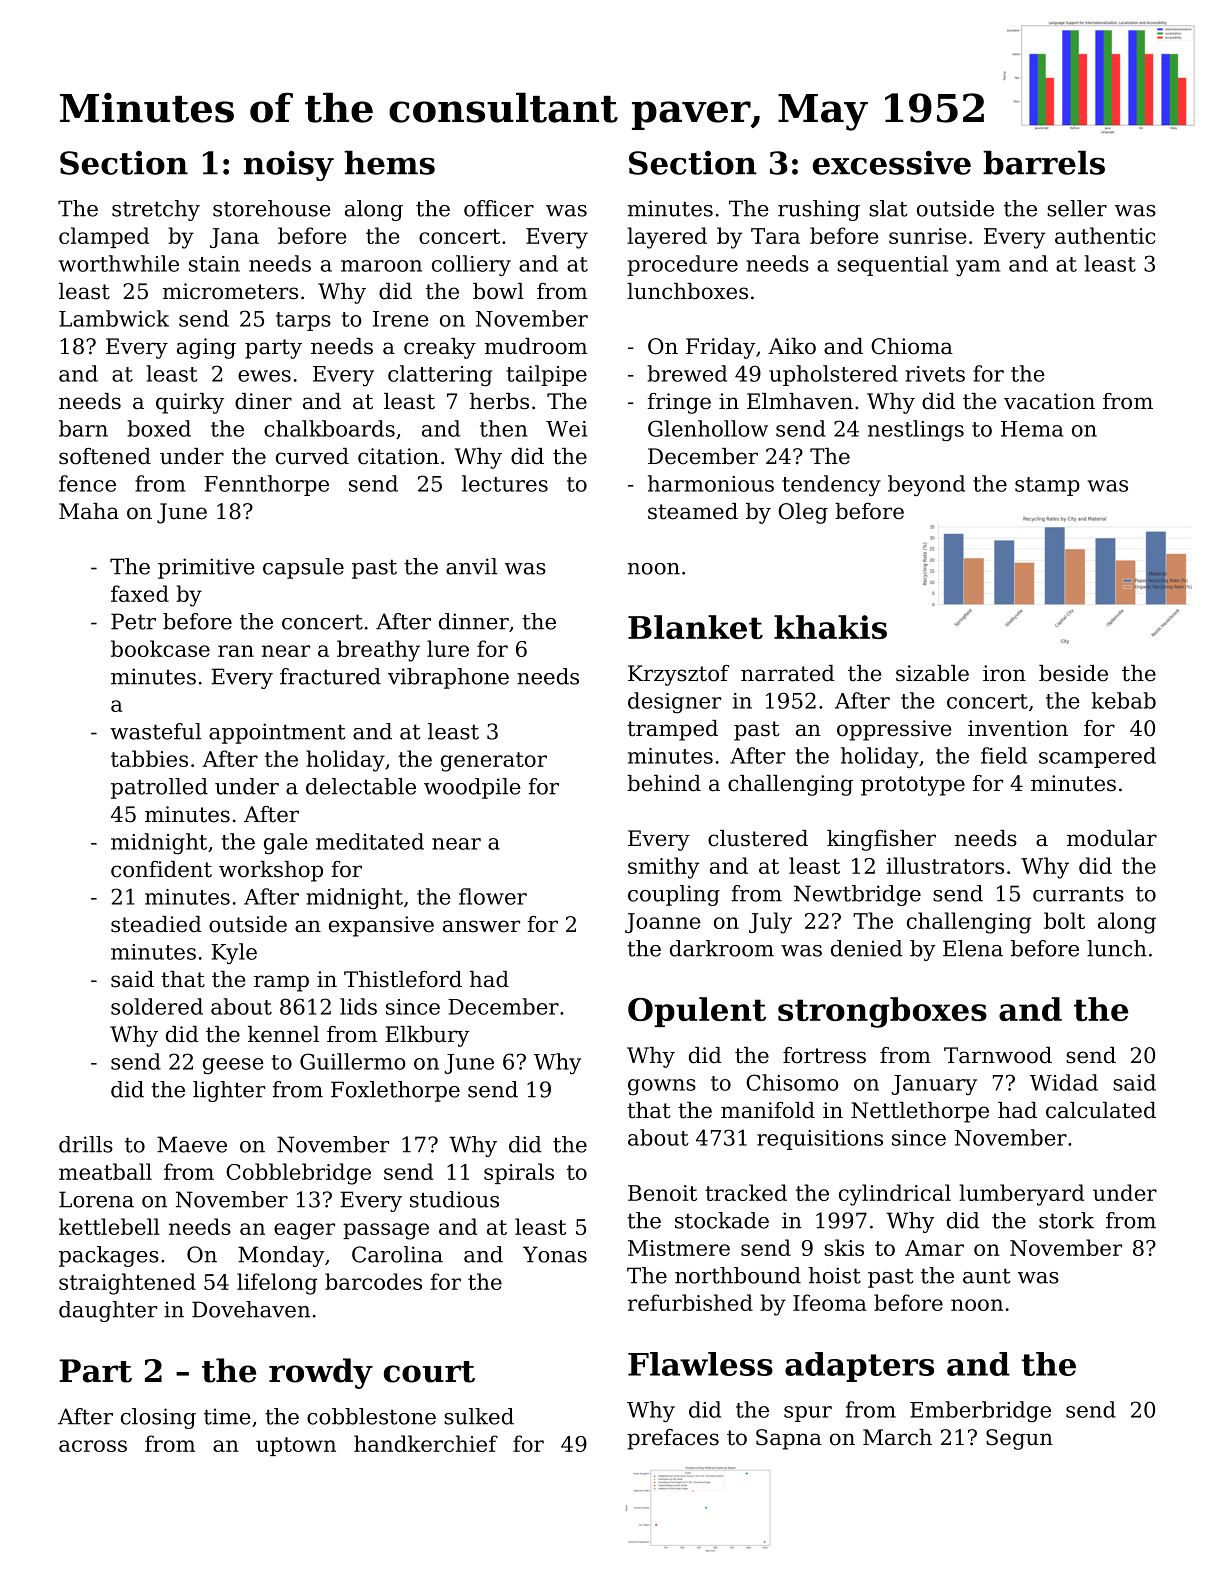 The height and width of the screenshot is (1572, 1215). What do you see at coordinates (161, 869) in the screenshot?
I see `confident` at bounding box center [161, 869].
